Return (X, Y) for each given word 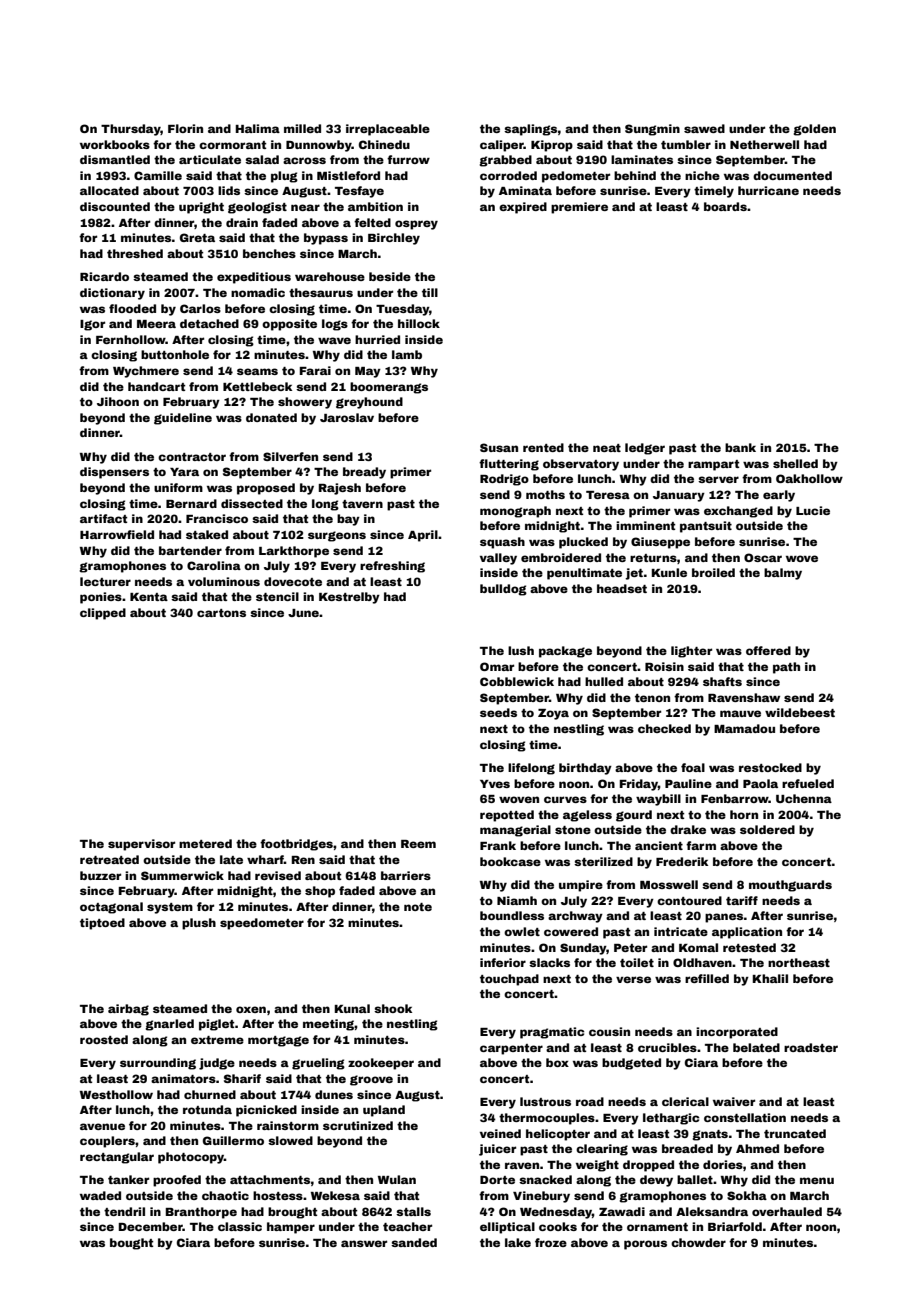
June (303, 613)
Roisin (664, 666)
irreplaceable (388, 130)
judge (217, 1064)
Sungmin (652, 130)
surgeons (337, 536)
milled (302, 128)
